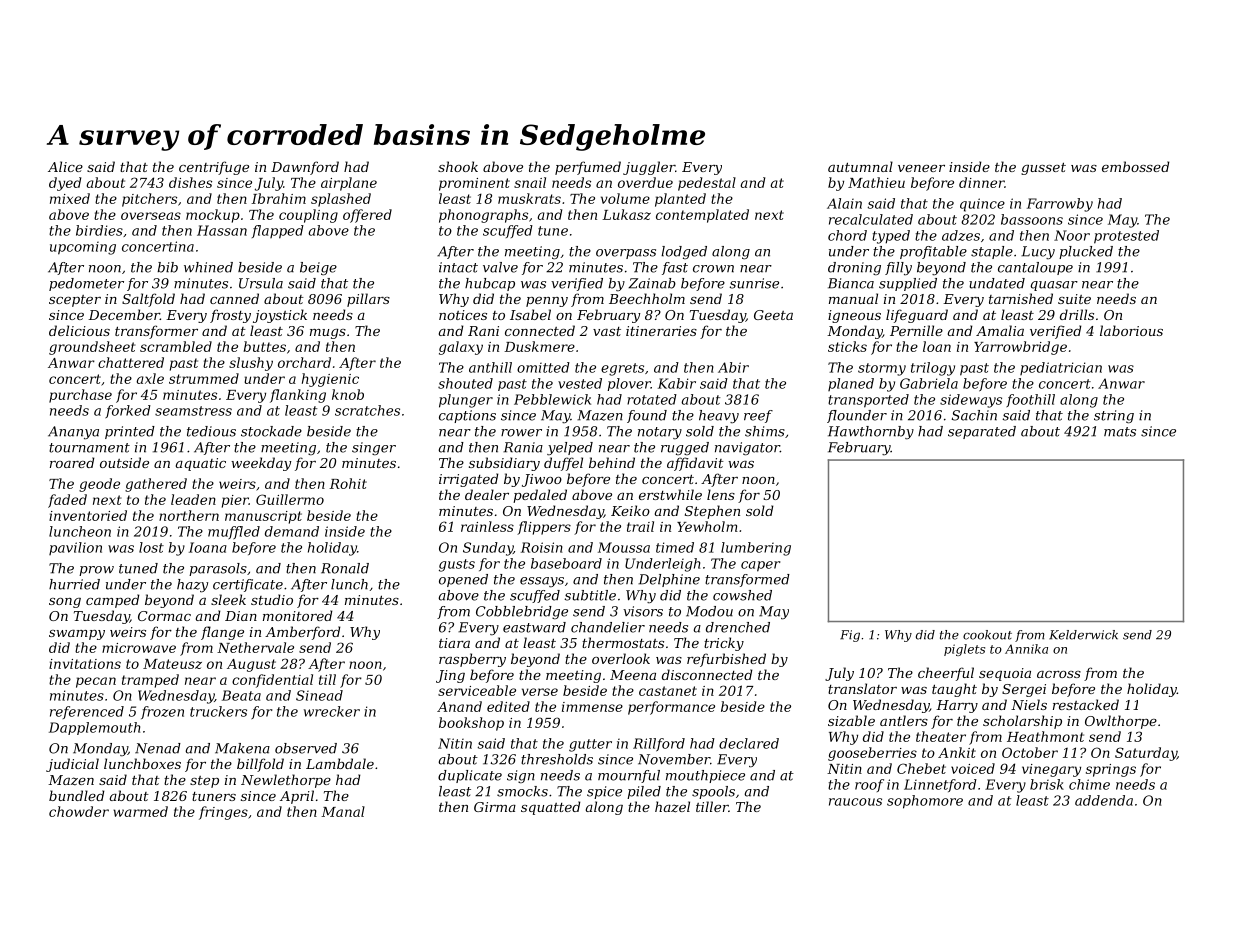 Image resolution: width=1233 pixels, height=952 pixels. I want to click on fringes, so click(223, 813).
